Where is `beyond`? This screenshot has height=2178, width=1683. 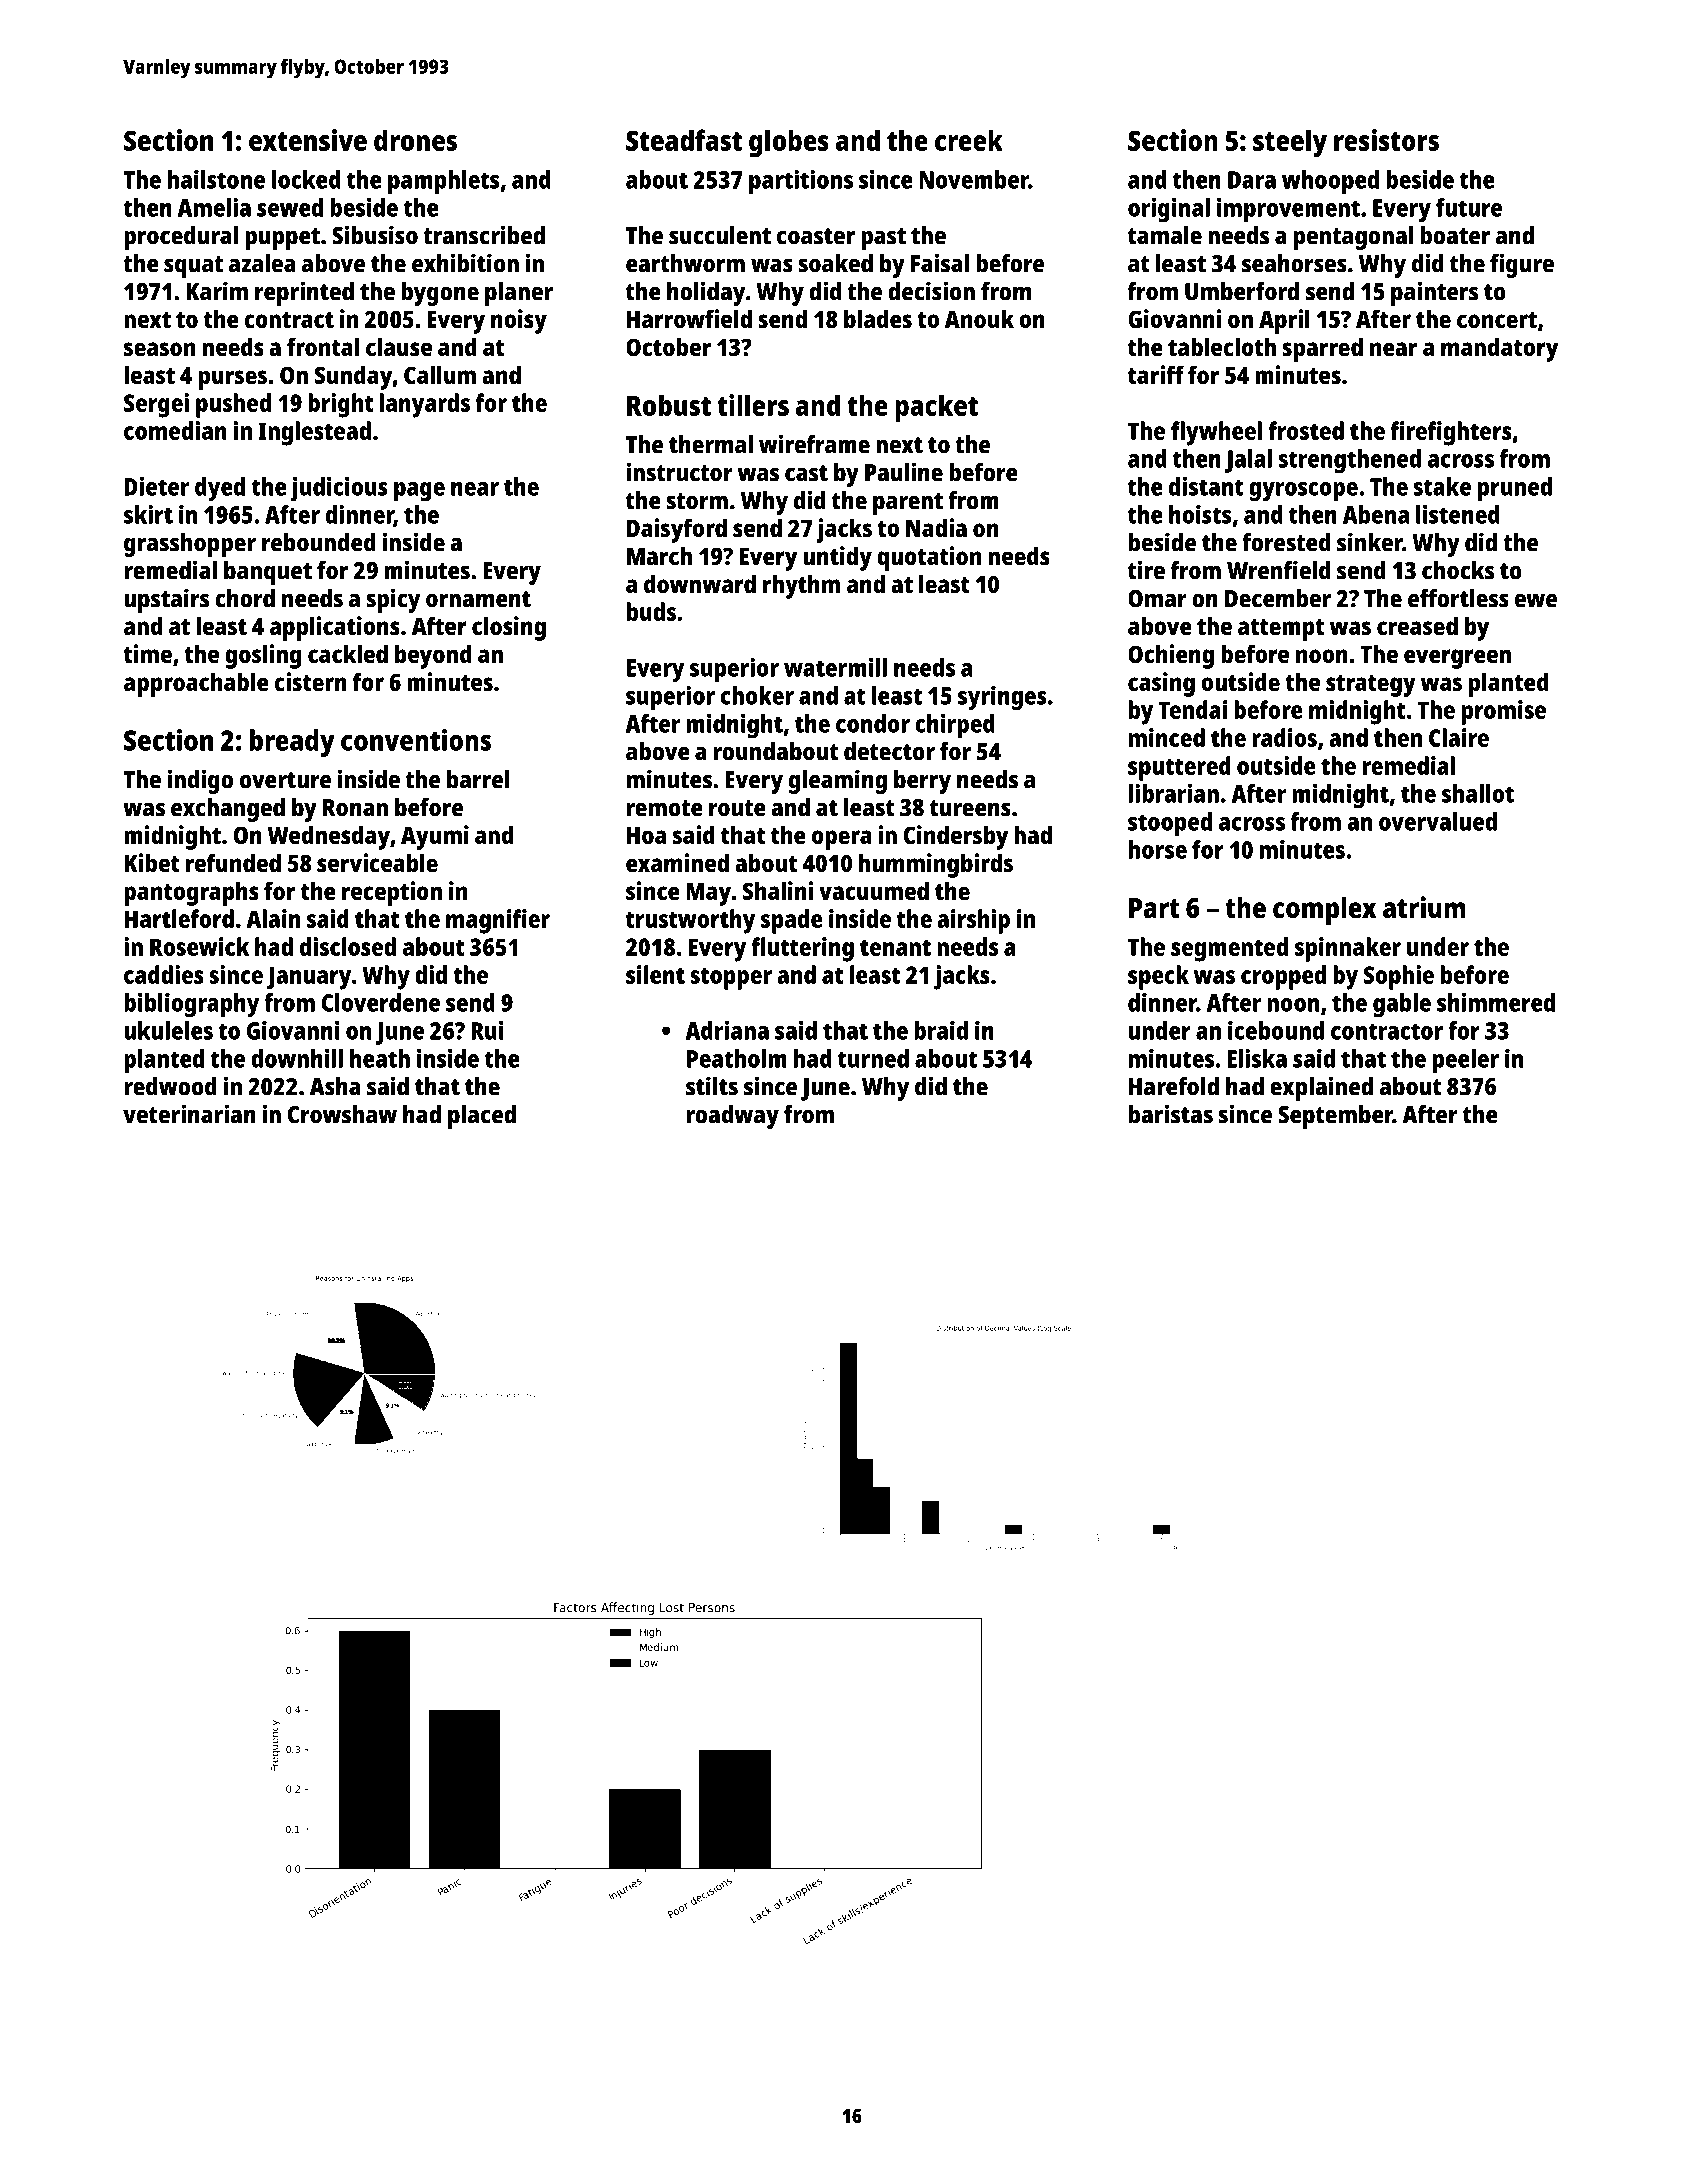
beyond is located at coordinates (433, 656).
